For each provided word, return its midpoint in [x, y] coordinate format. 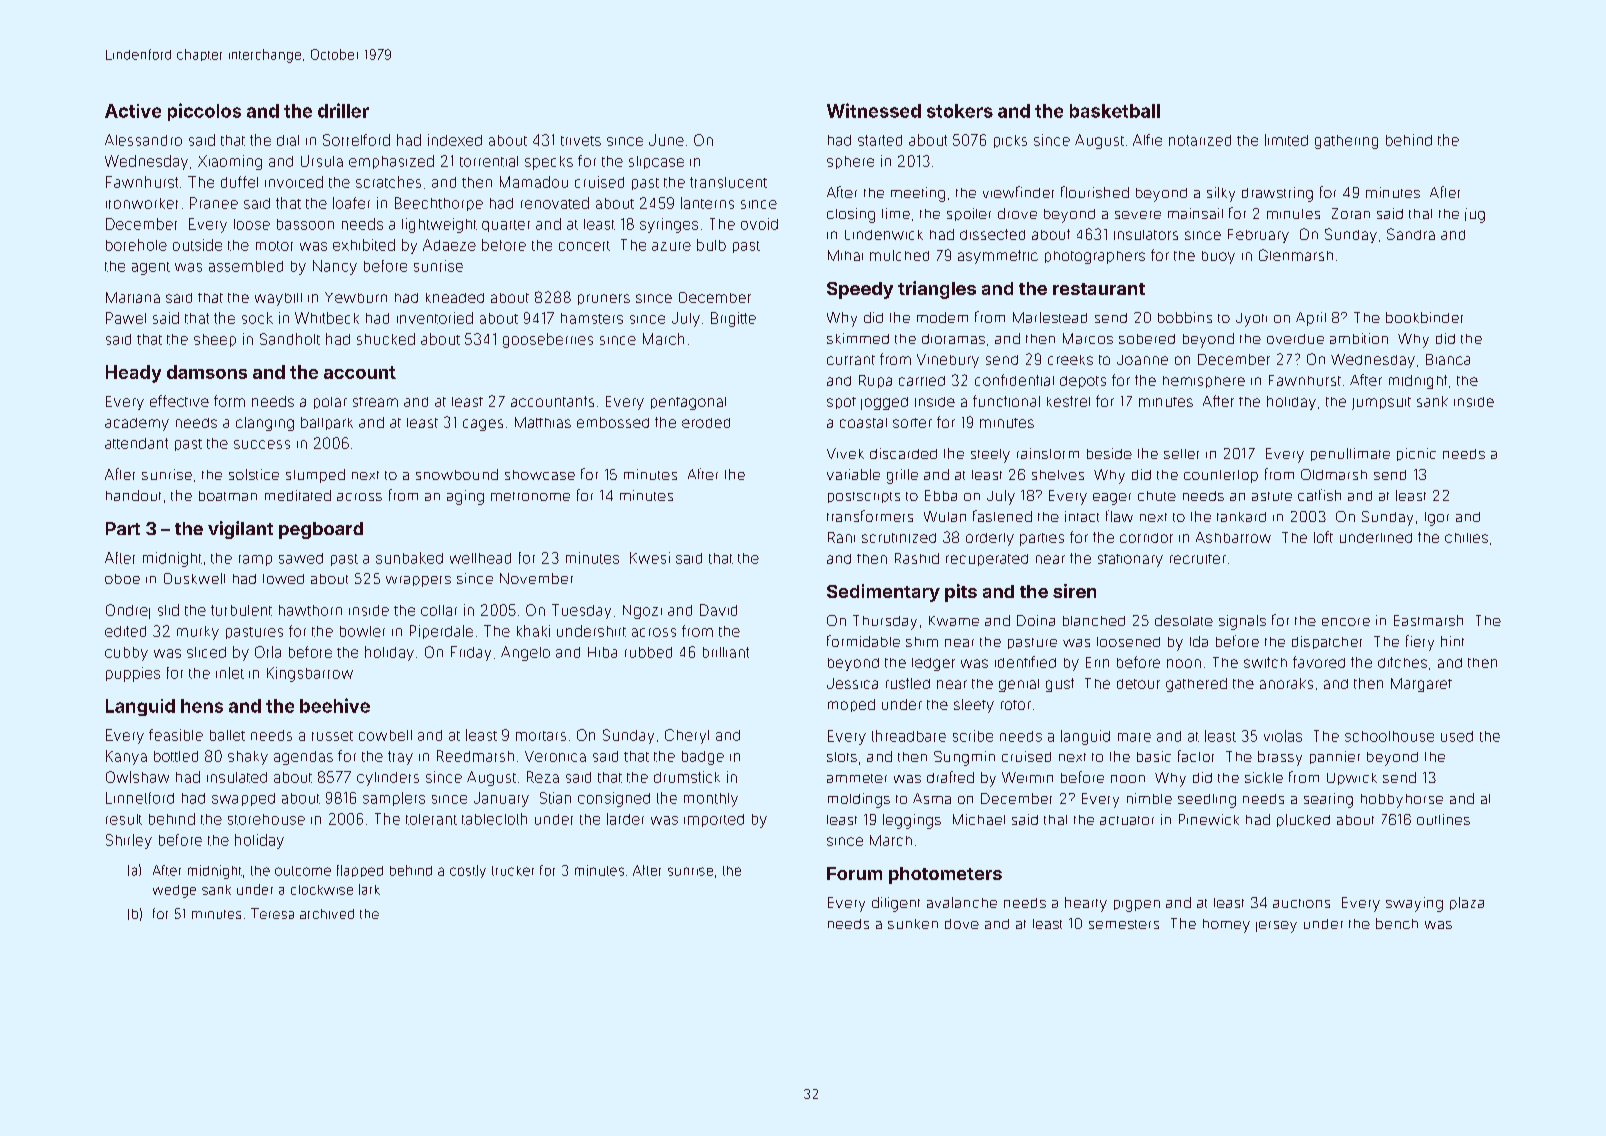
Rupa [875, 381]
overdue [1295, 339]
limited [1286, 140]
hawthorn [310, 610]
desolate [1184, 620]
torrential [489, 161]
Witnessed [874, 110]
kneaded [455, 298]
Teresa [272, 913]
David [718, 610]
